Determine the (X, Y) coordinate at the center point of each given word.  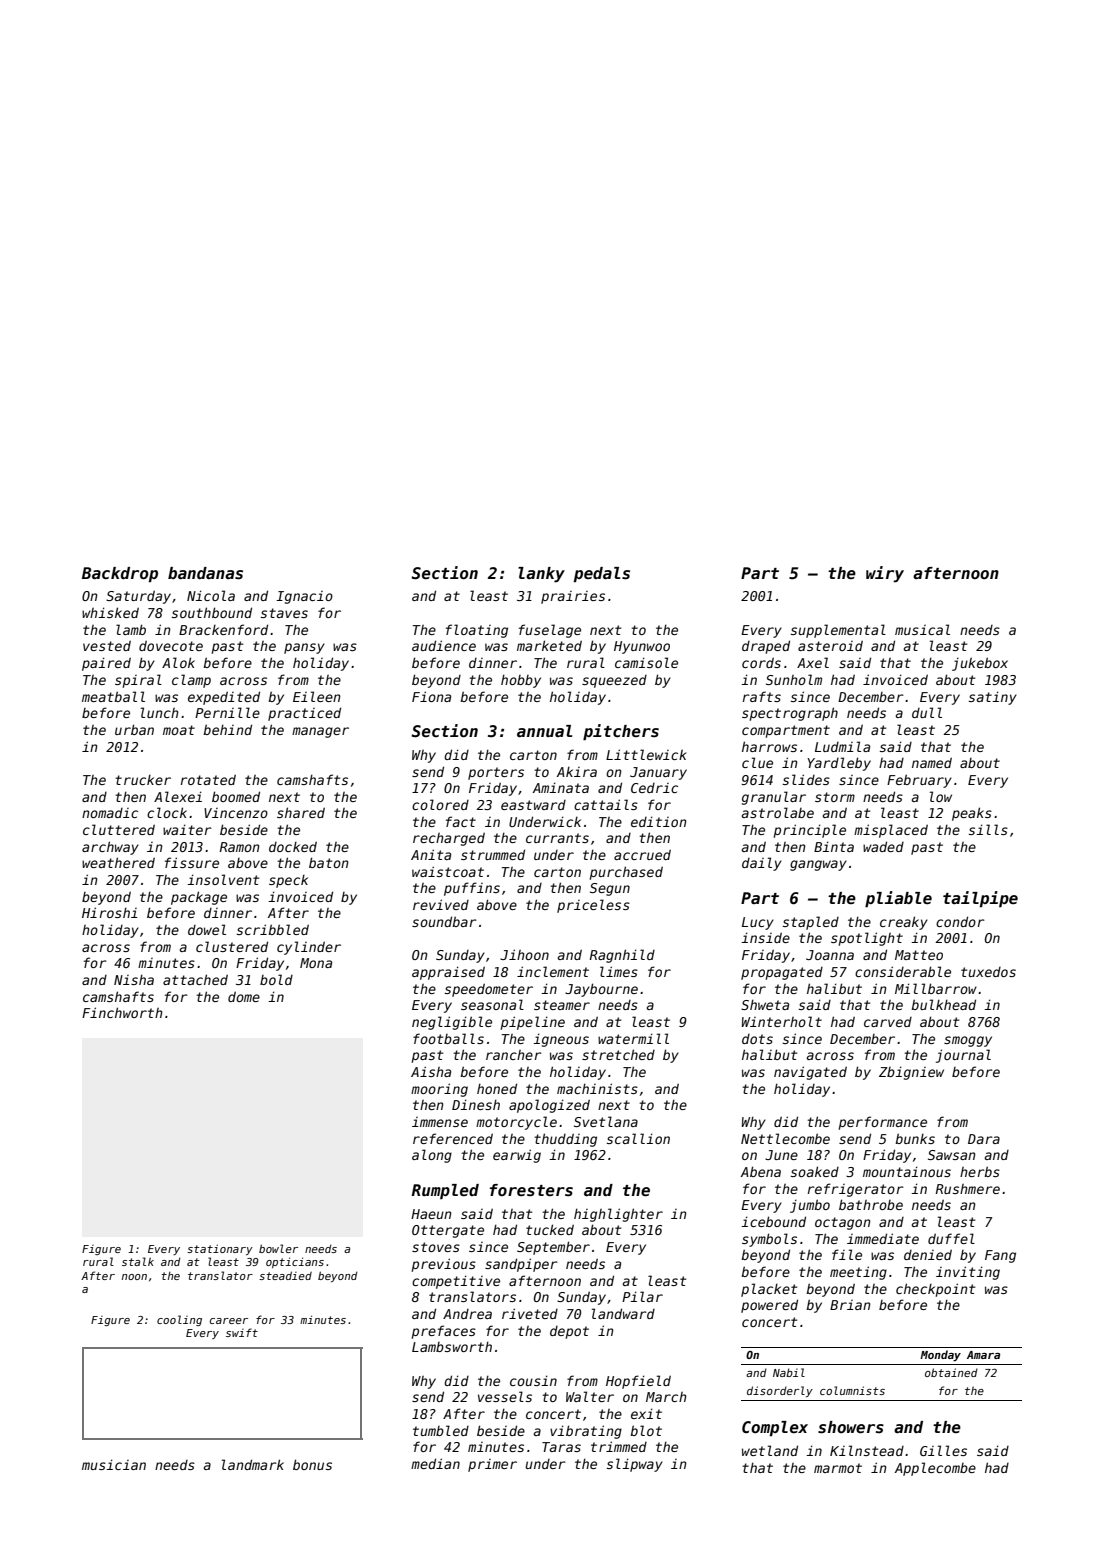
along (432, 1156)
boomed (236, 796)
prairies (573, 597)
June (781, 1155)
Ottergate (448, 1231)
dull (927, 712)
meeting (858, 1273)
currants (557, 838)
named (932, 762)
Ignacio (304, 597)
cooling (179, 1320)
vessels (505, 1396)
